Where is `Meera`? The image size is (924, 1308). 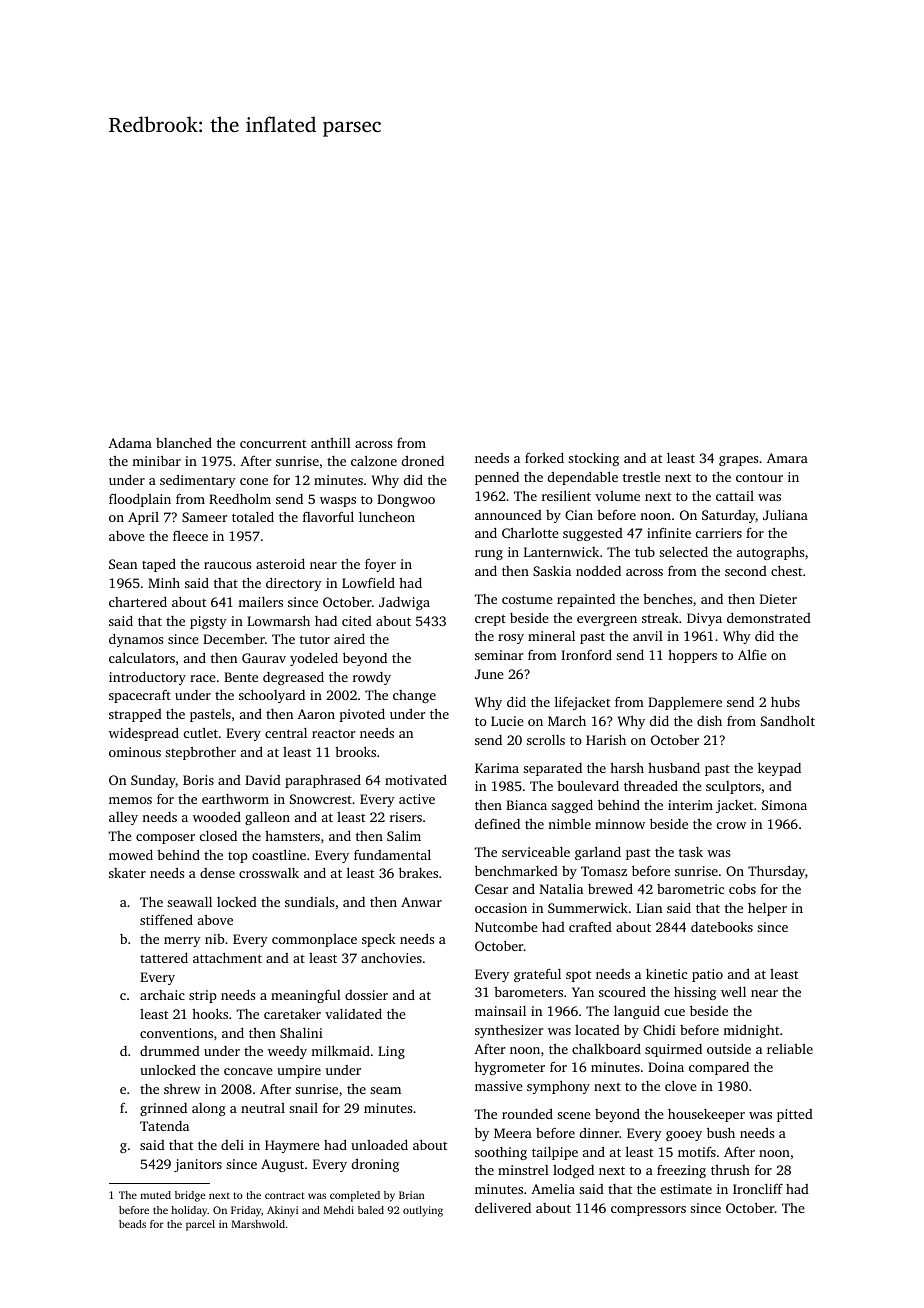
Meera is located at coordinates (513, 1133).
